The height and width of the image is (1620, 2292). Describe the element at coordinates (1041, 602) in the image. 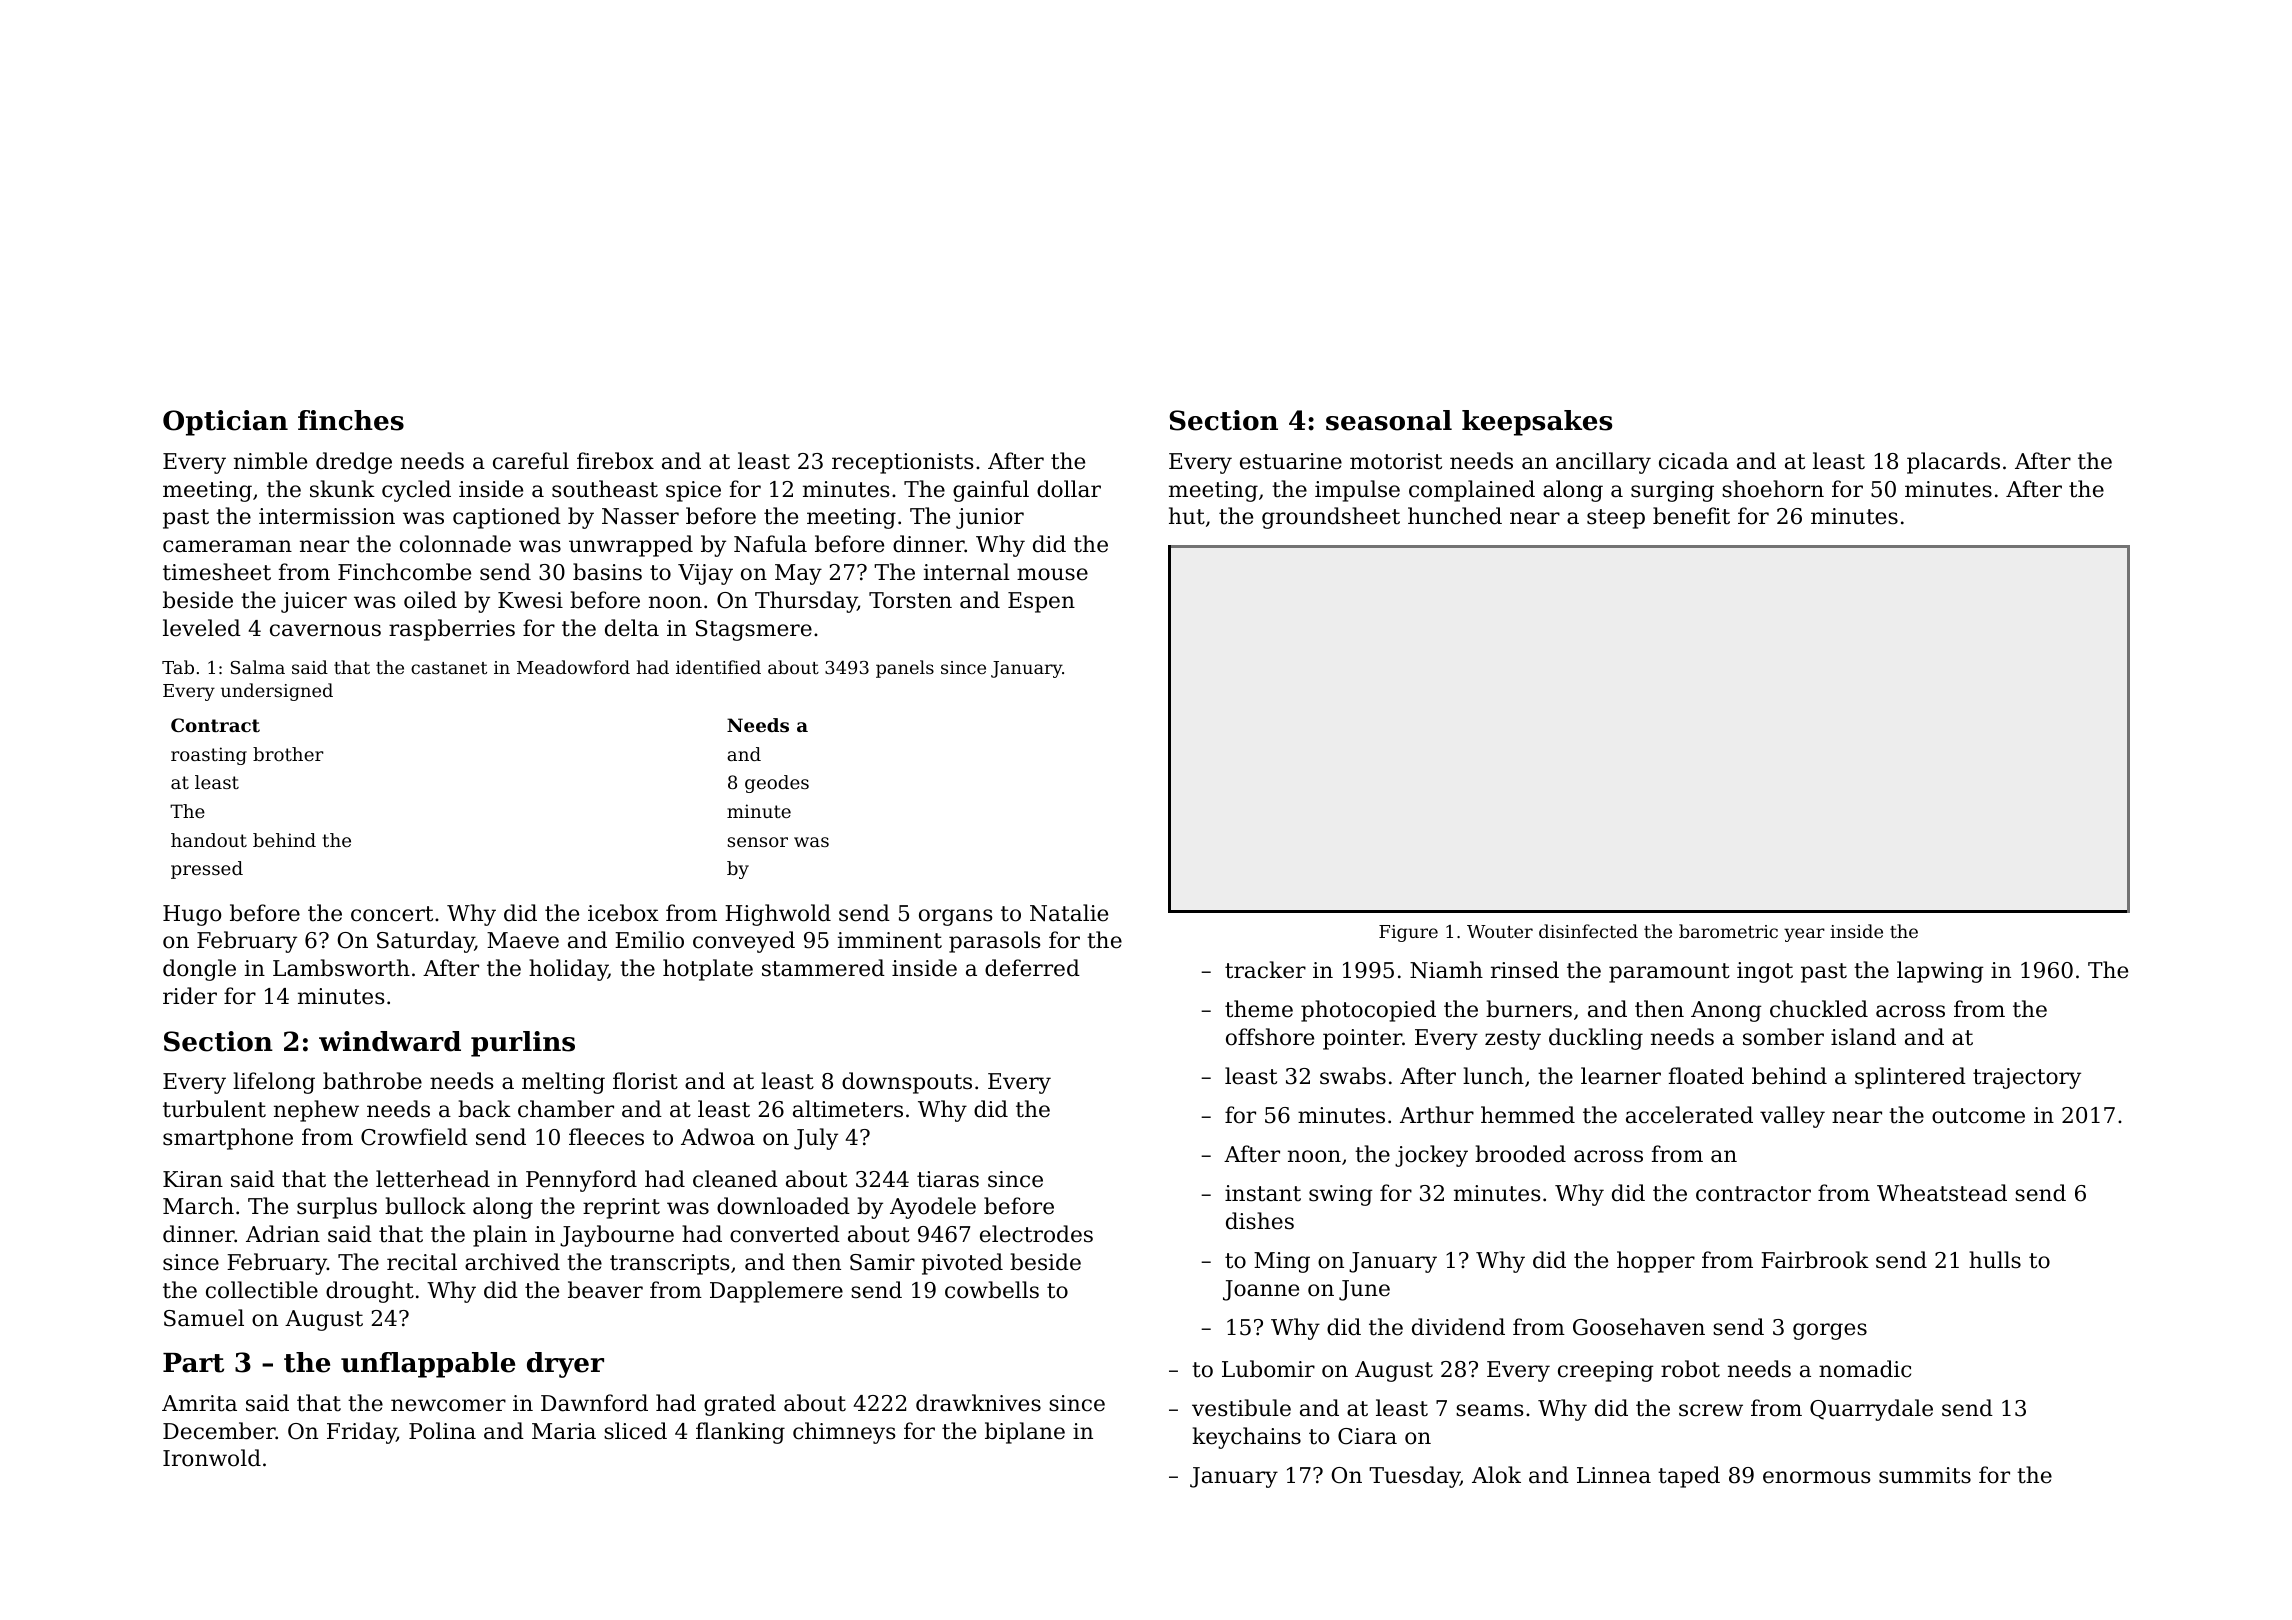

I see `Espen` at that location.
